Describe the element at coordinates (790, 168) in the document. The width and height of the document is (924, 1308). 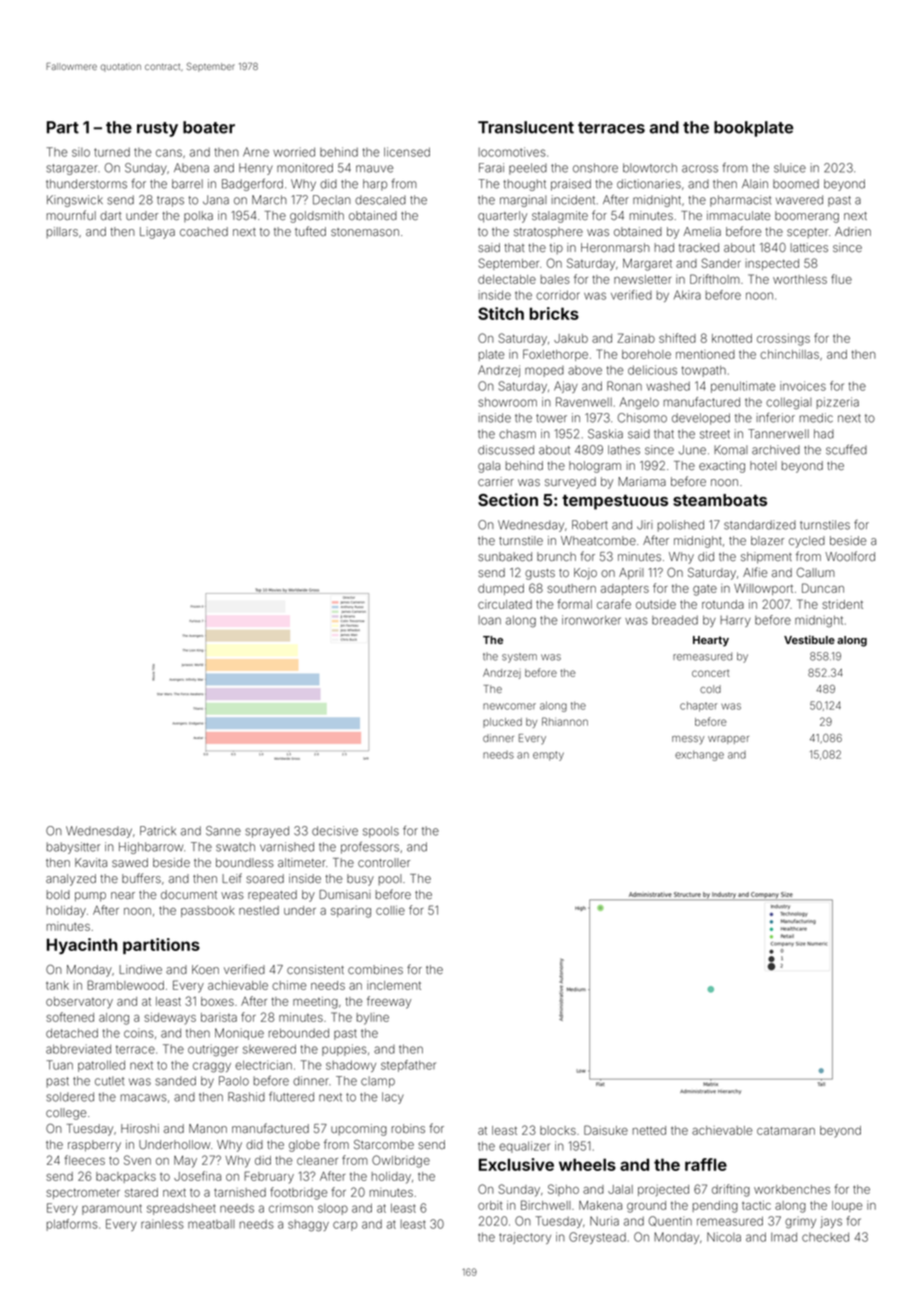
I see `sluice` at that location.
